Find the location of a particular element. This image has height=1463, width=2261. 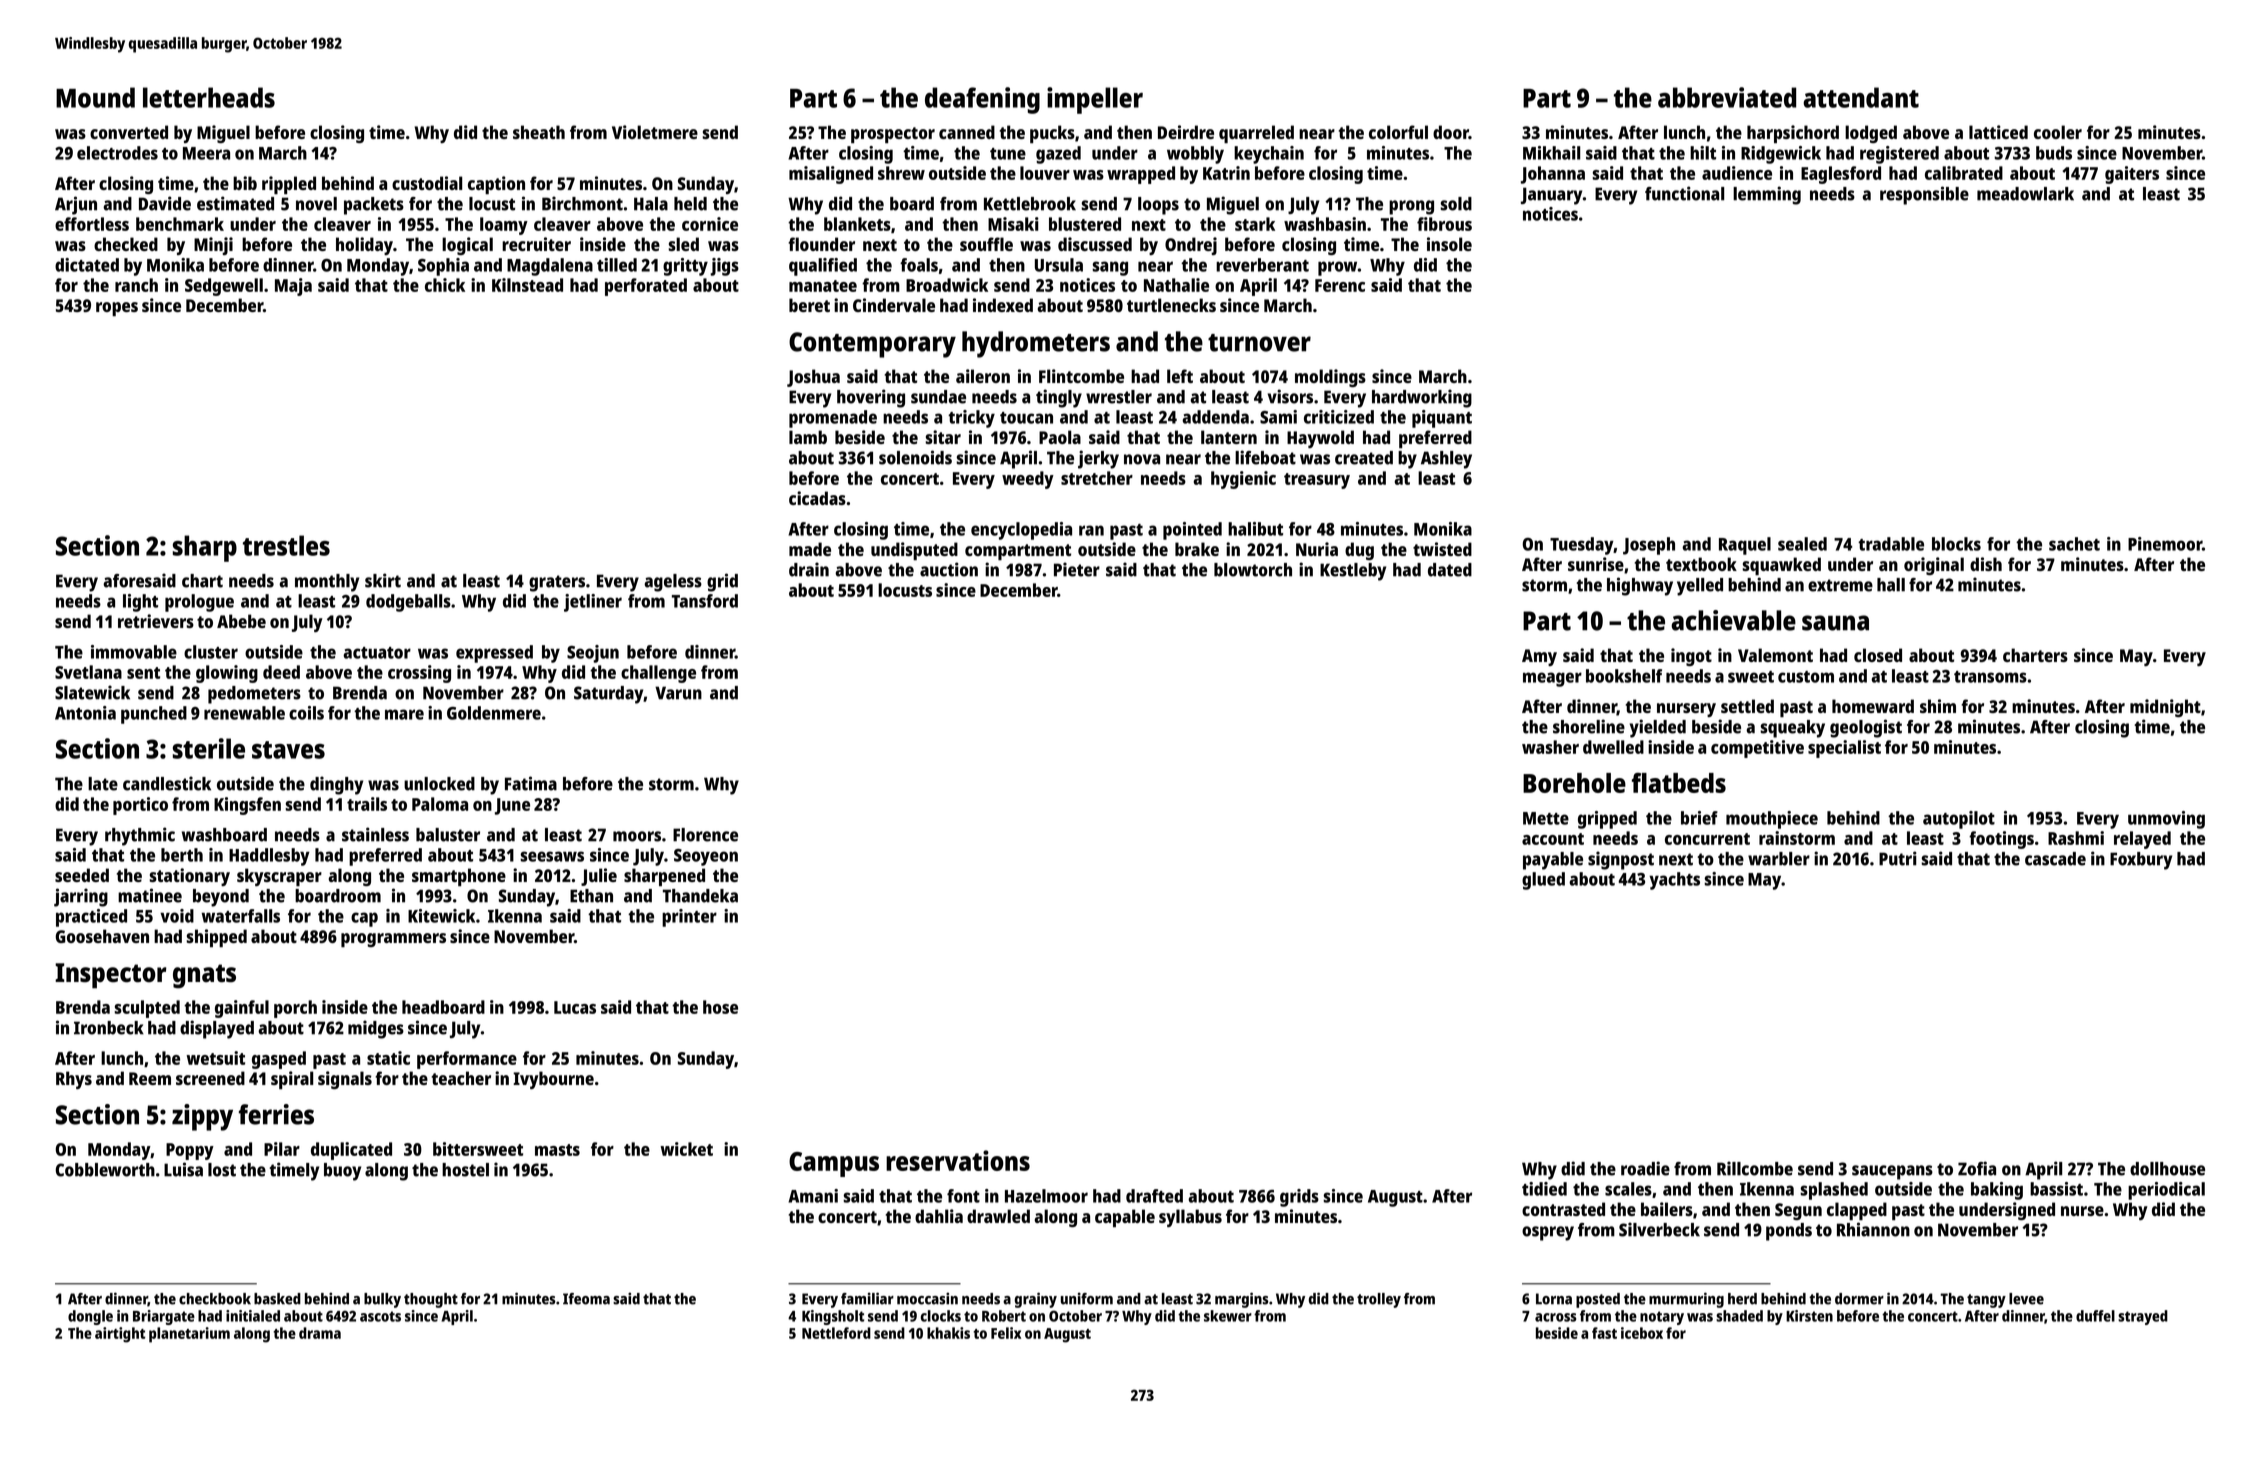

impeller is located at coordinates (1095, 100).
